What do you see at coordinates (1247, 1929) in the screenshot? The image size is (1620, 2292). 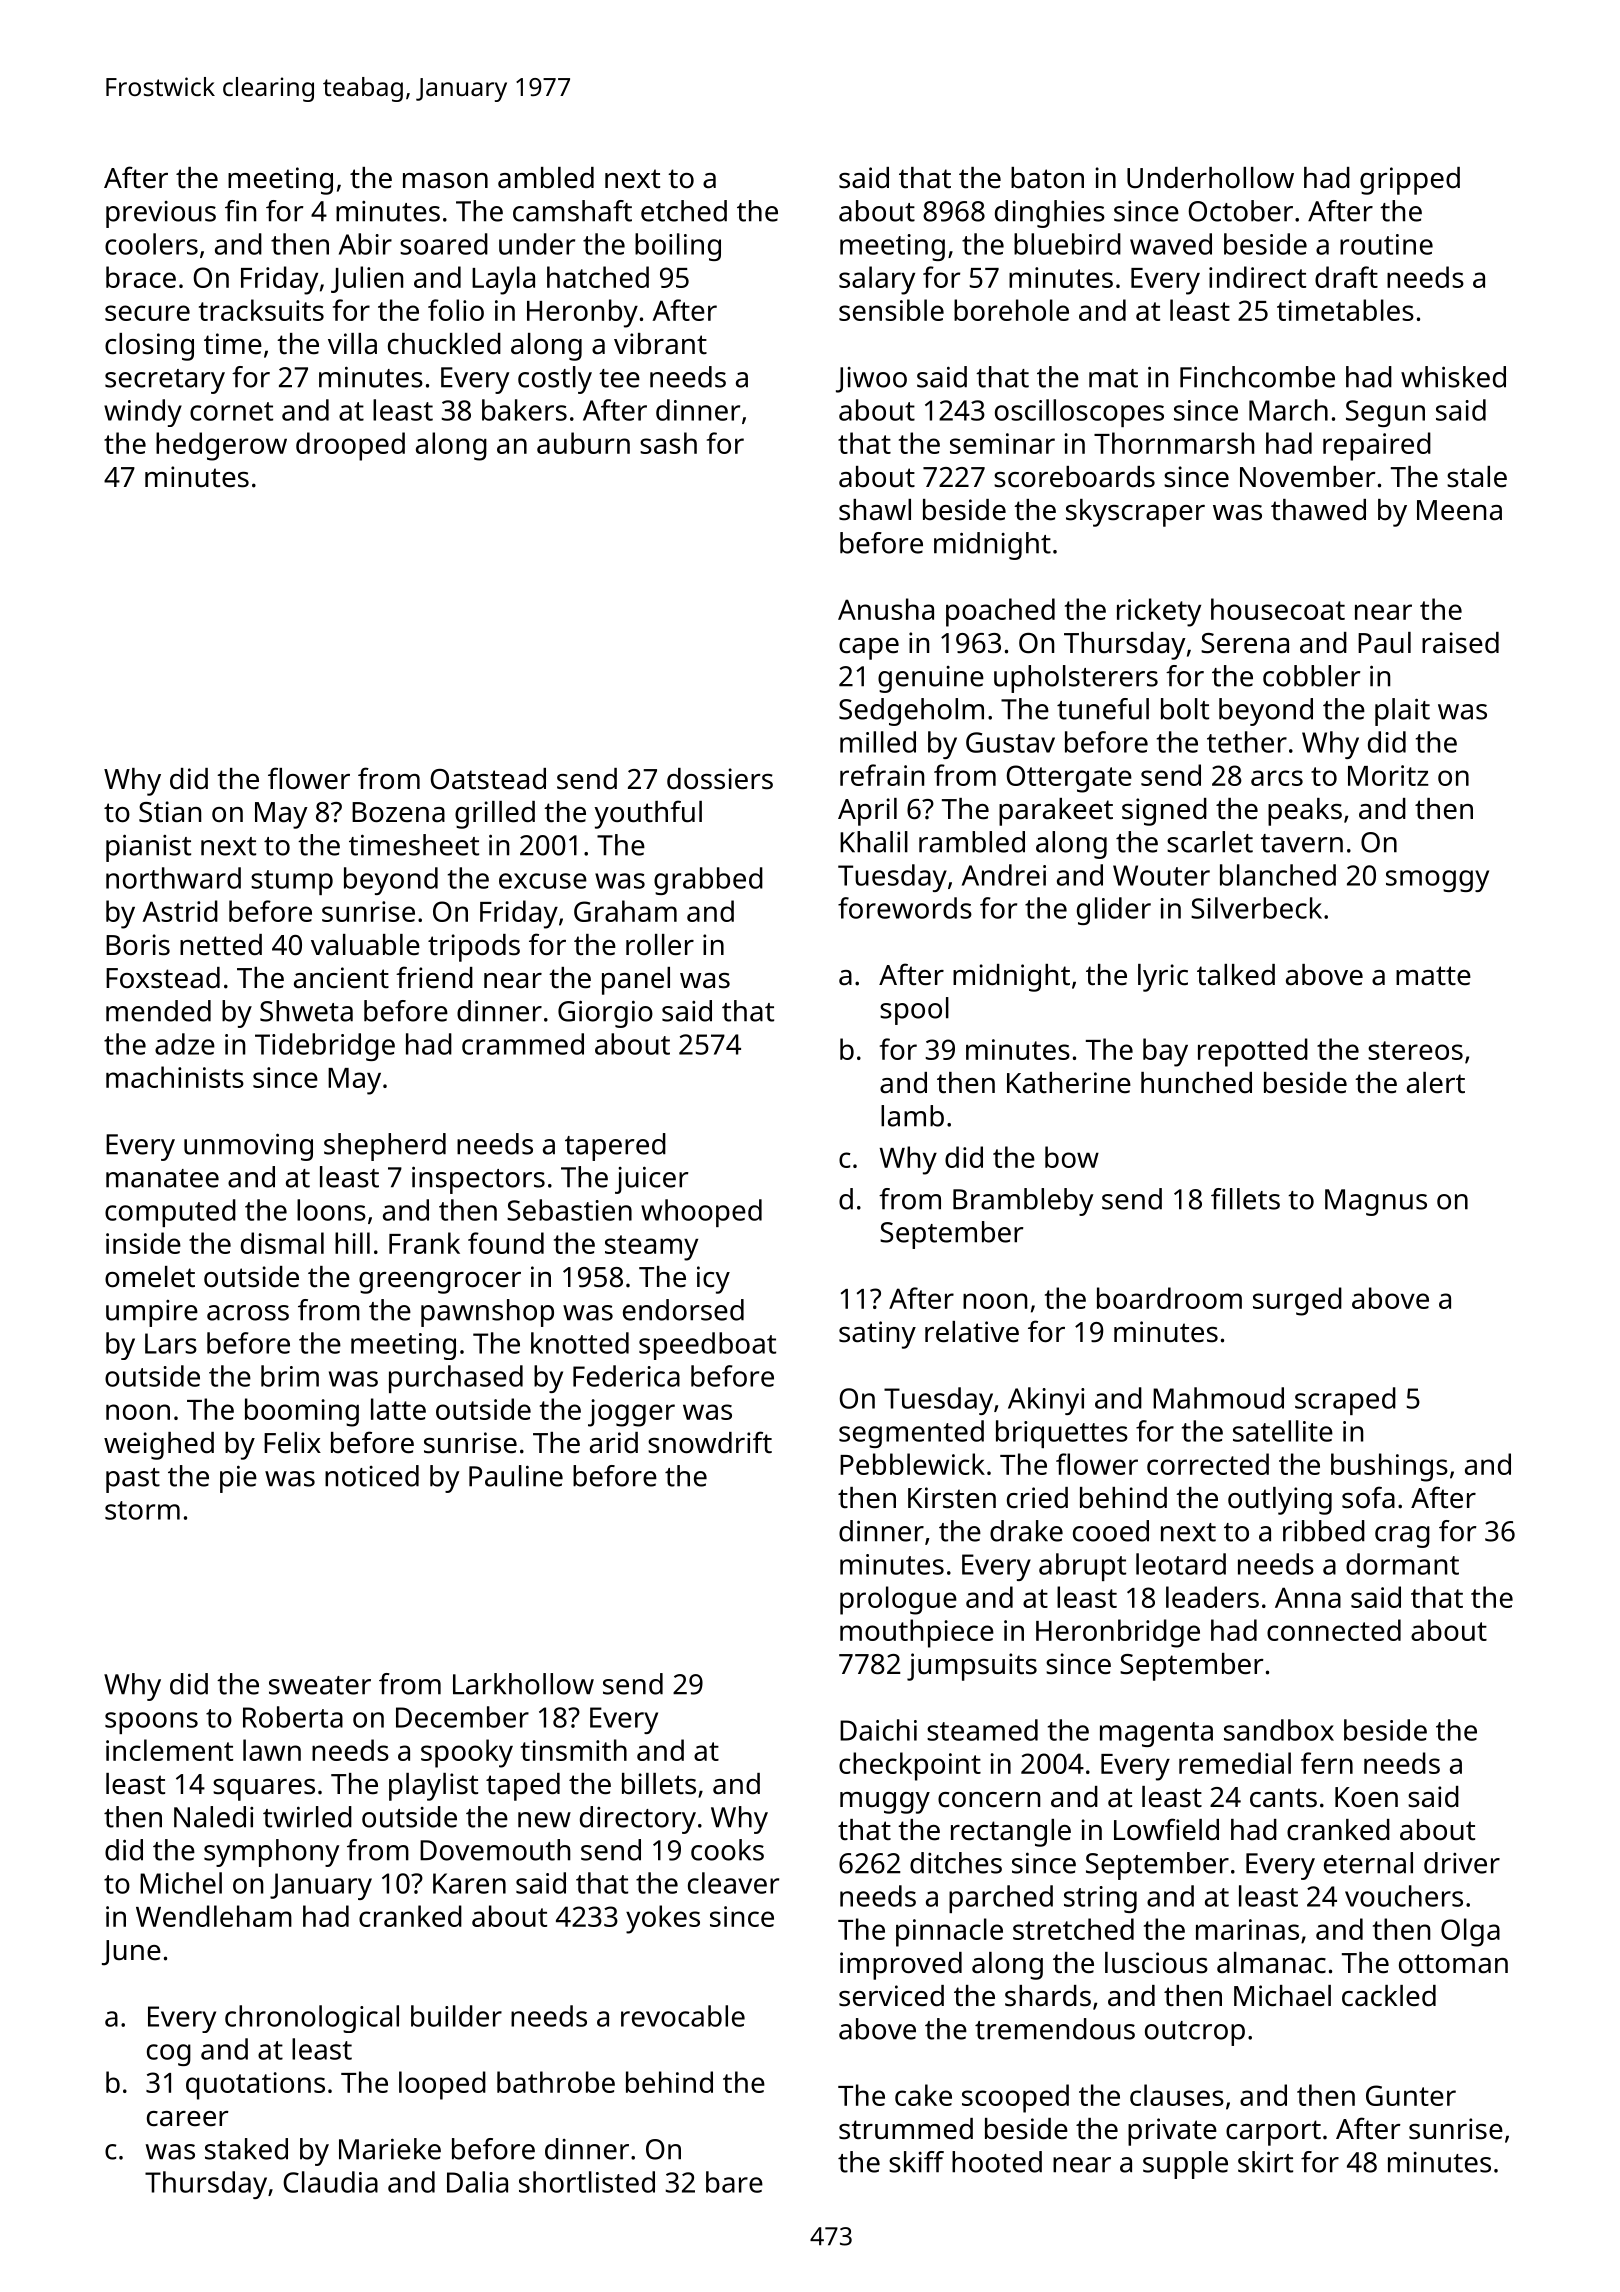 I see `marinas` at bounding box center [1247, 1929].
